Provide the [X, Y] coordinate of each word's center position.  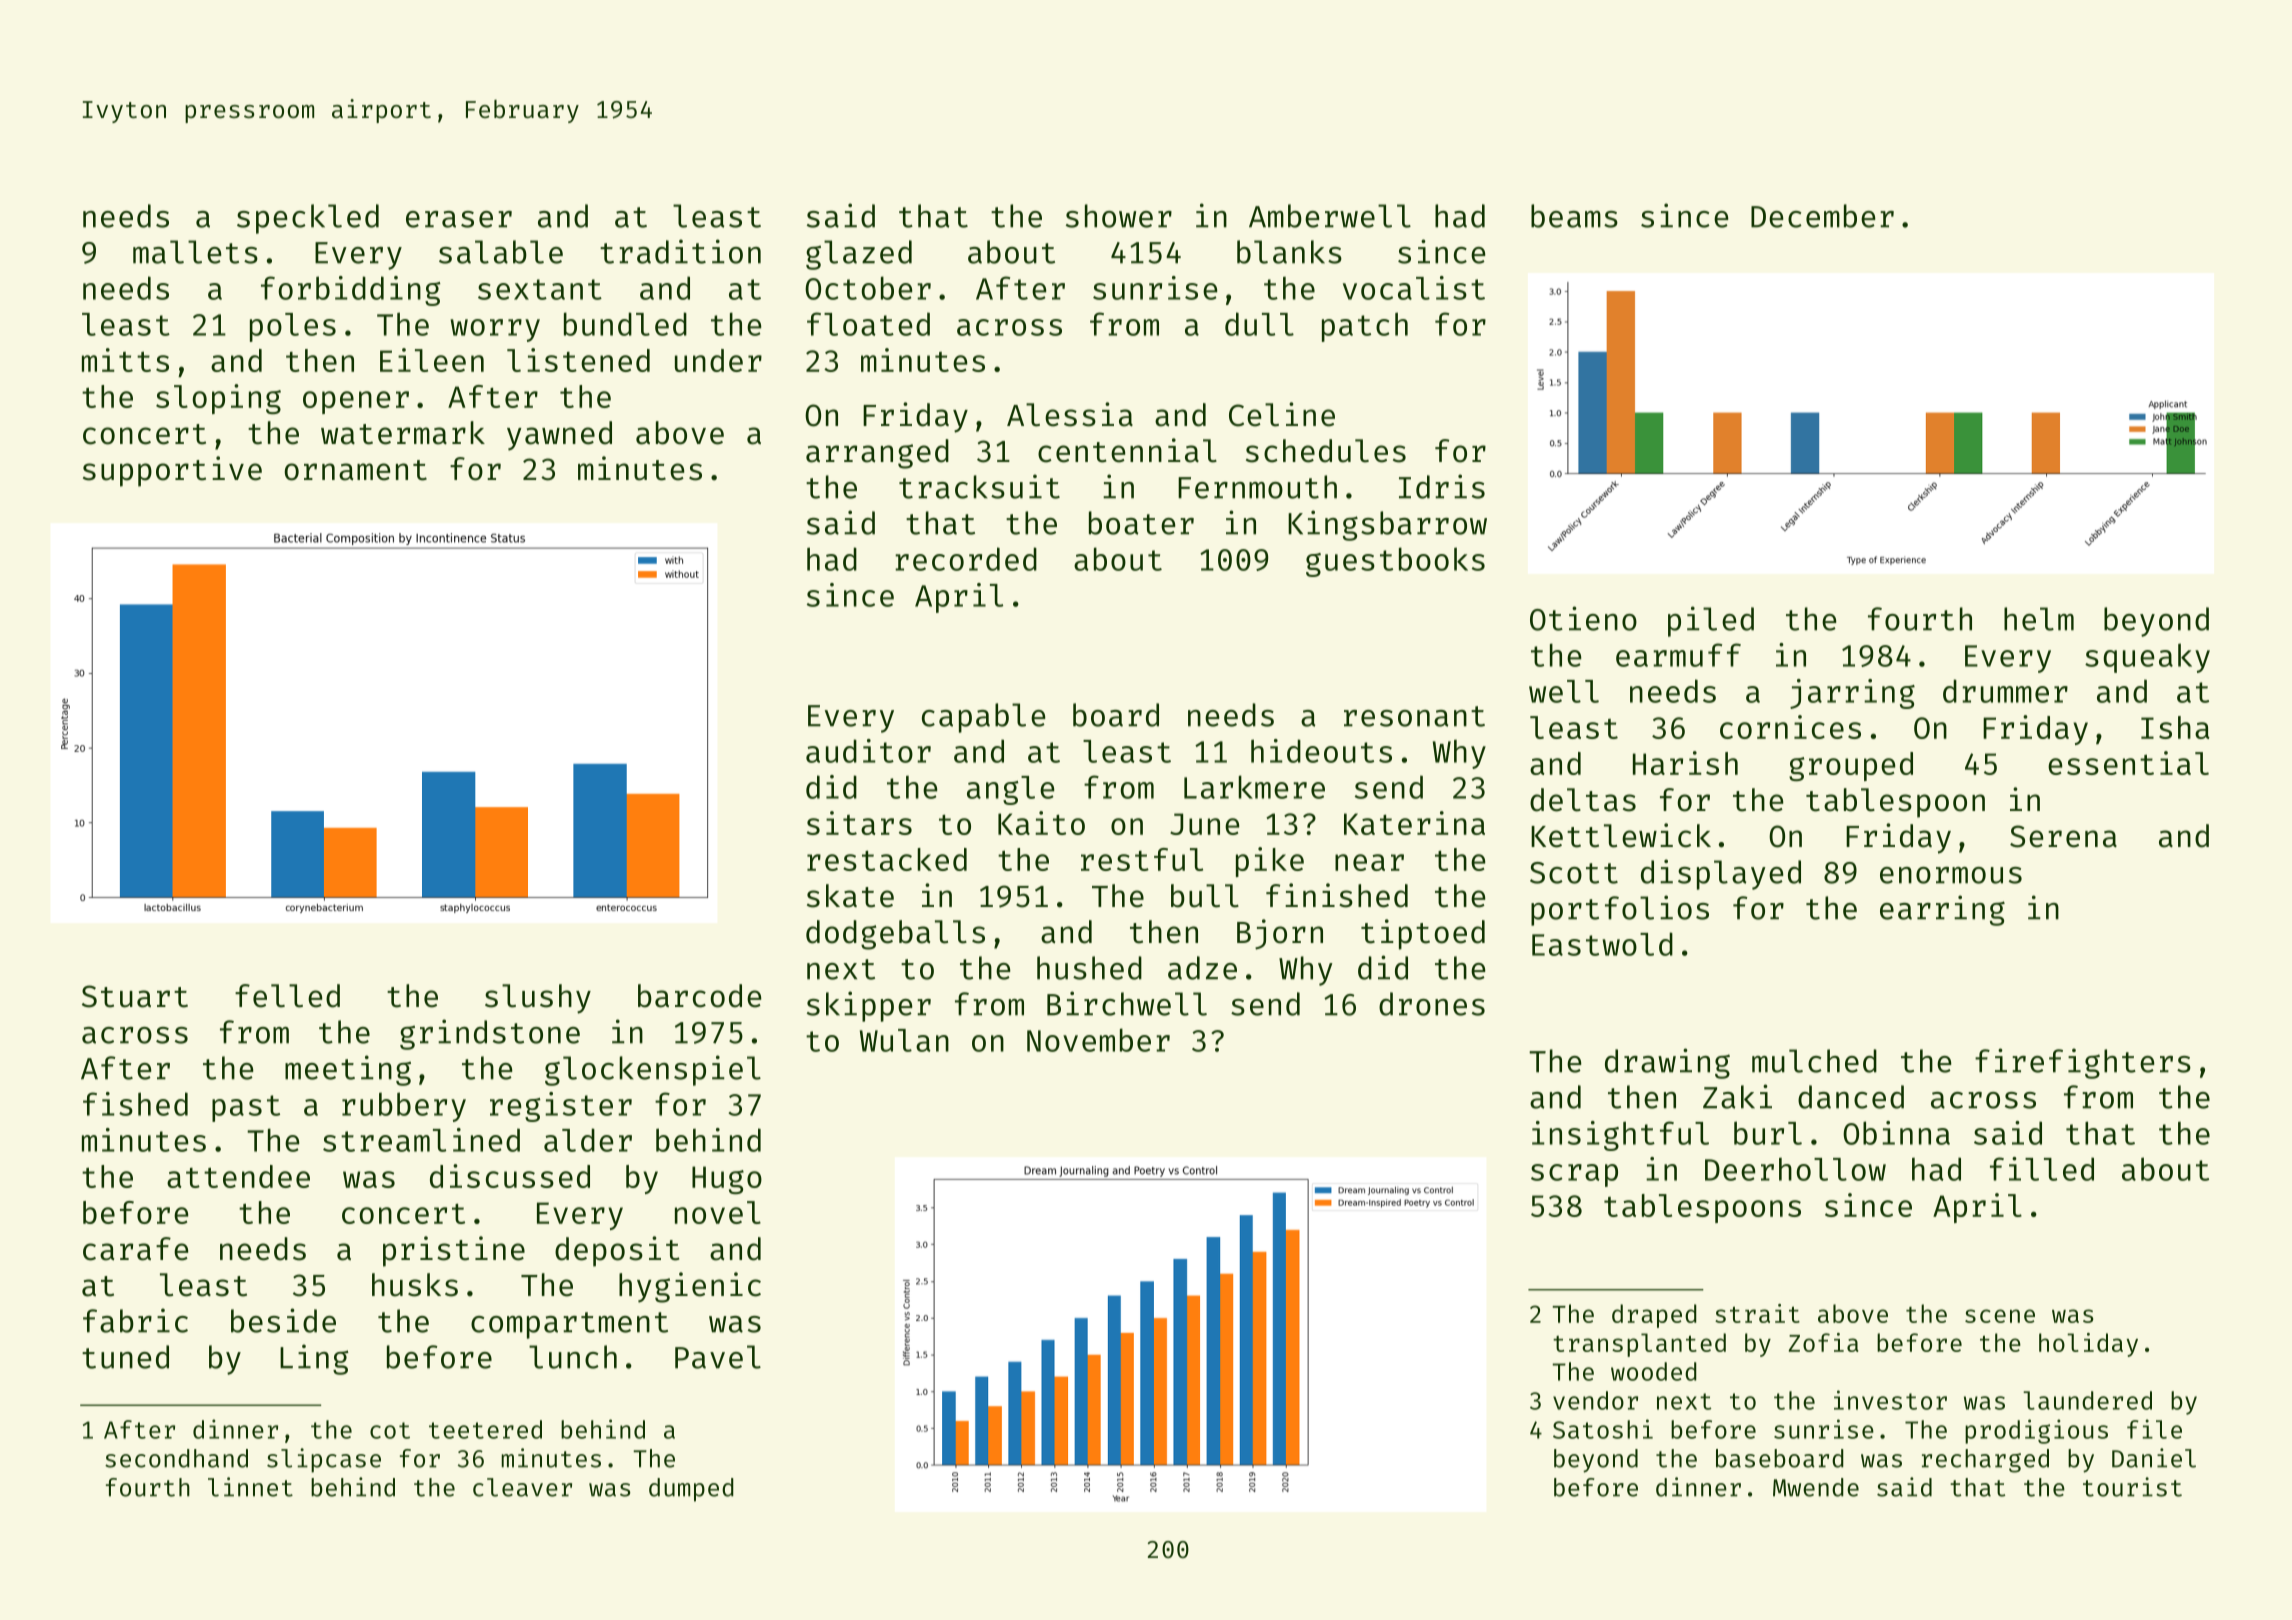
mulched [1814, 1061]
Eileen [432, 360]
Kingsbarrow [1387, 525]
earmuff [1678, 655]
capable [984, 718]
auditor [868, 751]
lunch [573, 1357]
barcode [700, 996]
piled [1711, 621]
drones [1432, 1004]
